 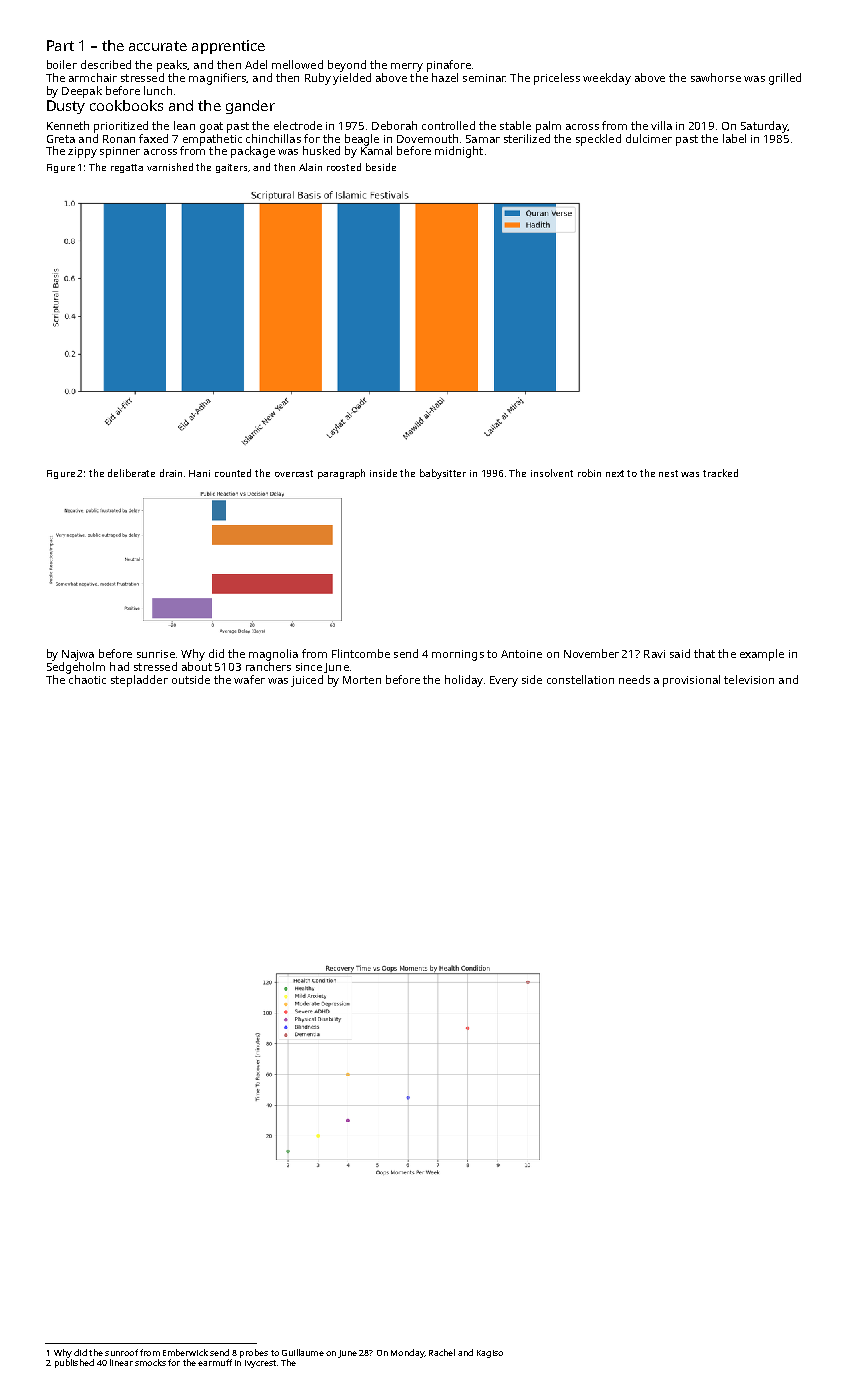 I want to click on deliberate, so click(x=131, y=473).
